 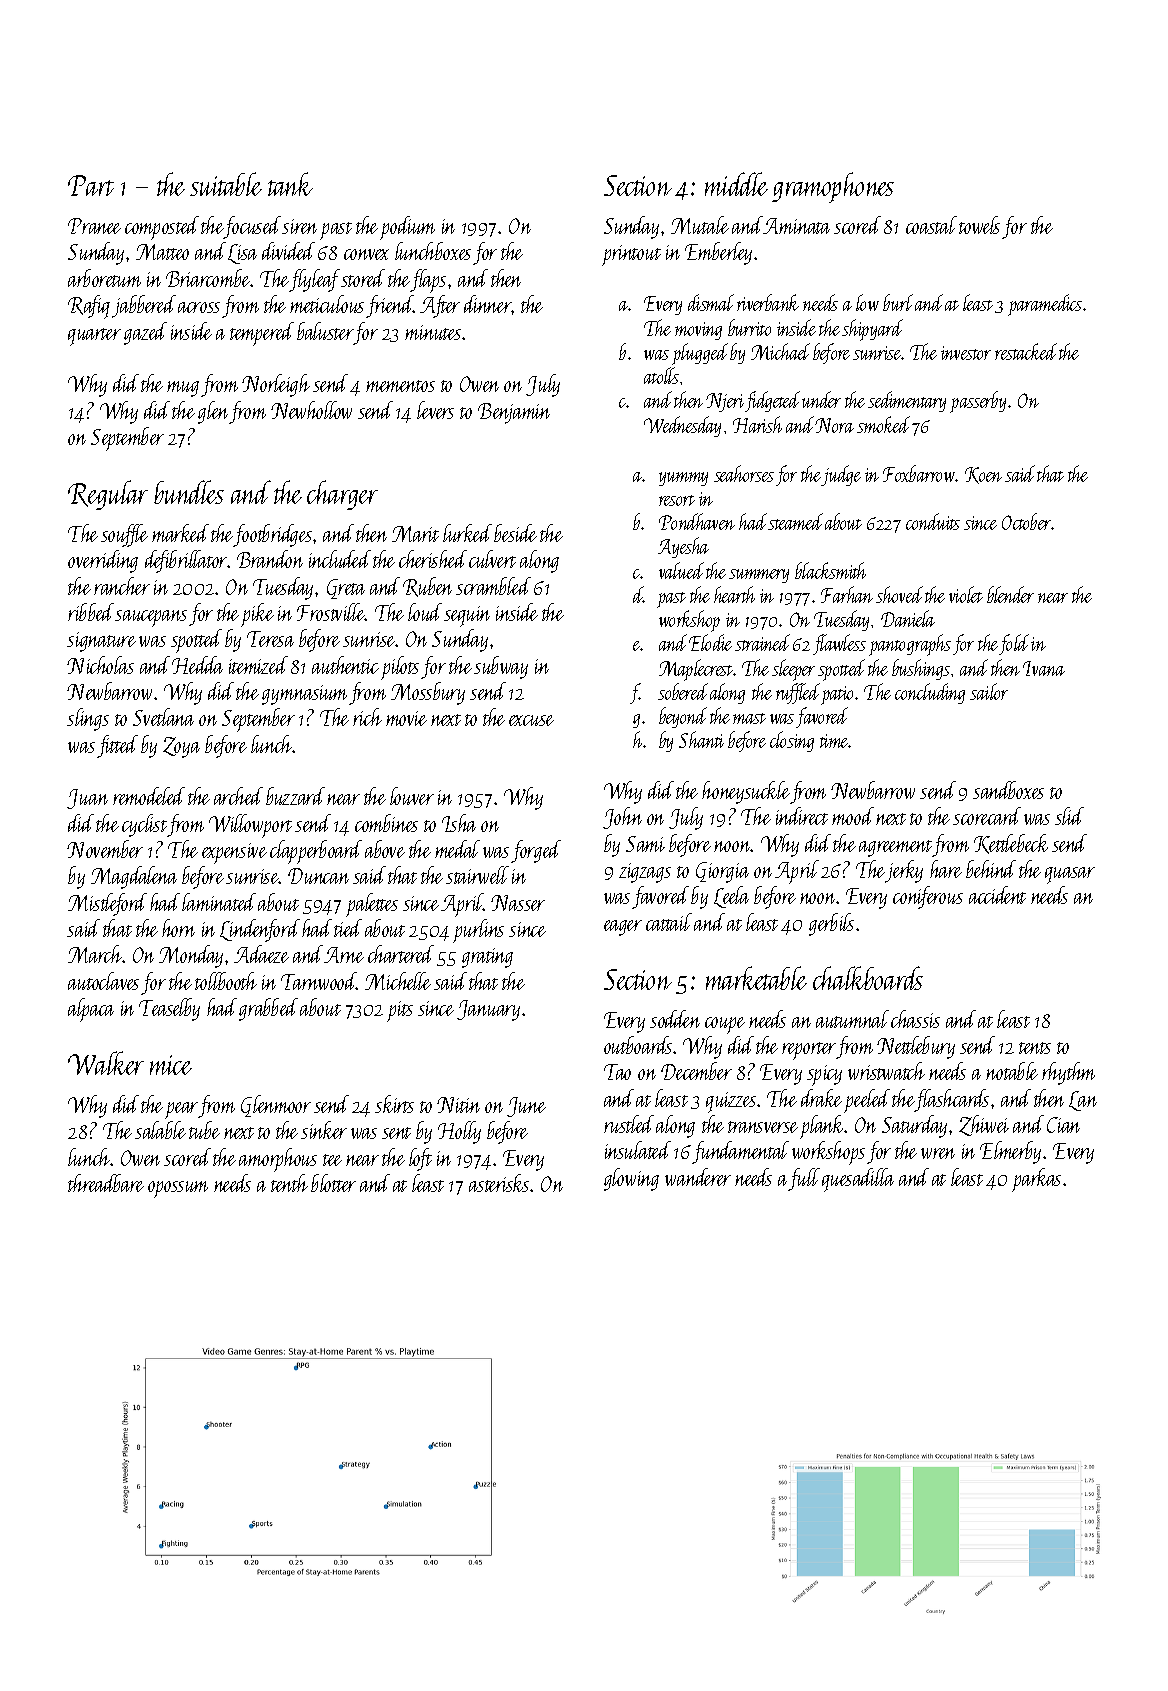 What do you see at coordinates (839, 644) in the page?
I see `flawless` at bounding box center [839, 644].
